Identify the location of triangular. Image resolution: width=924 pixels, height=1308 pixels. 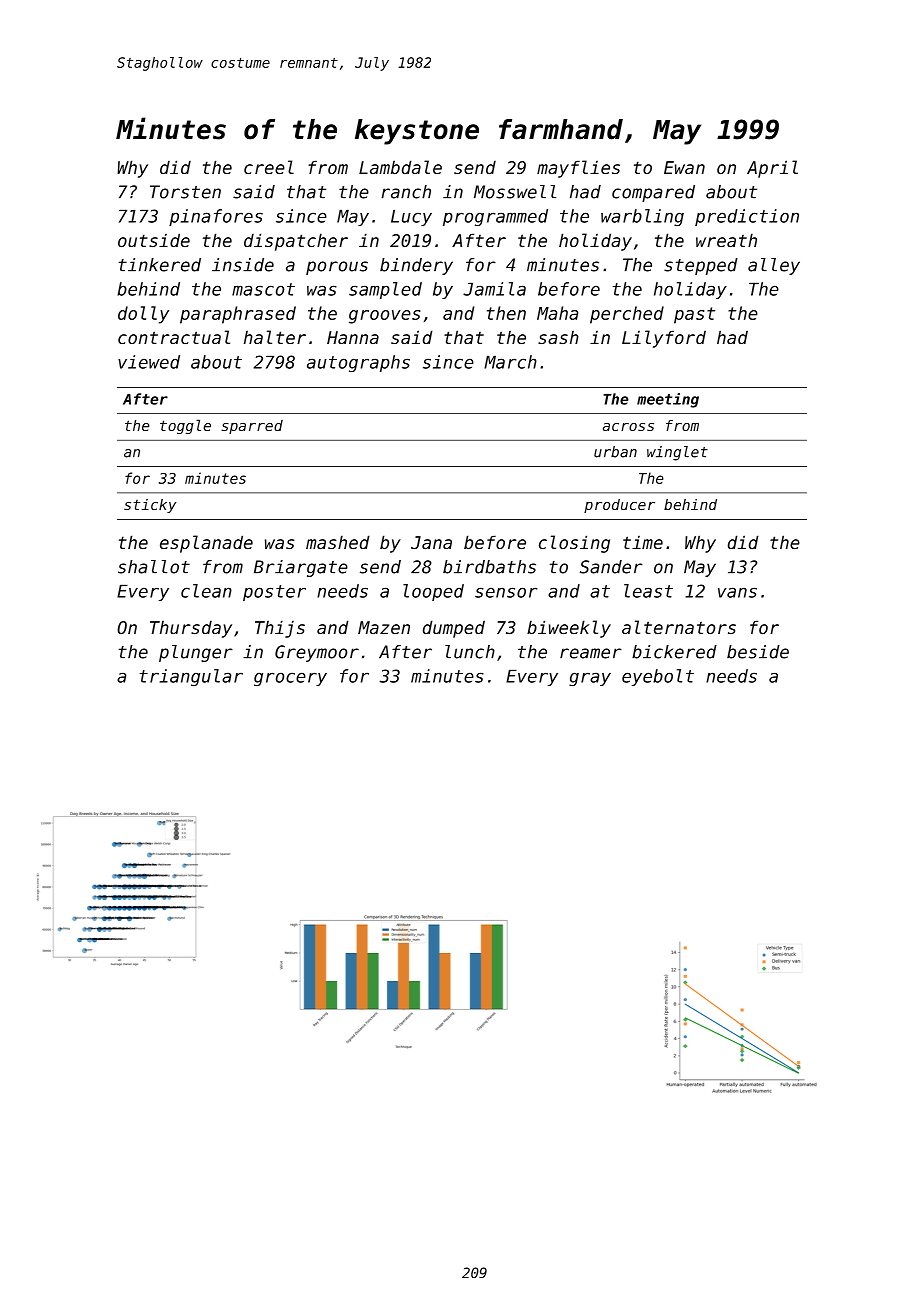
(191, 677).
